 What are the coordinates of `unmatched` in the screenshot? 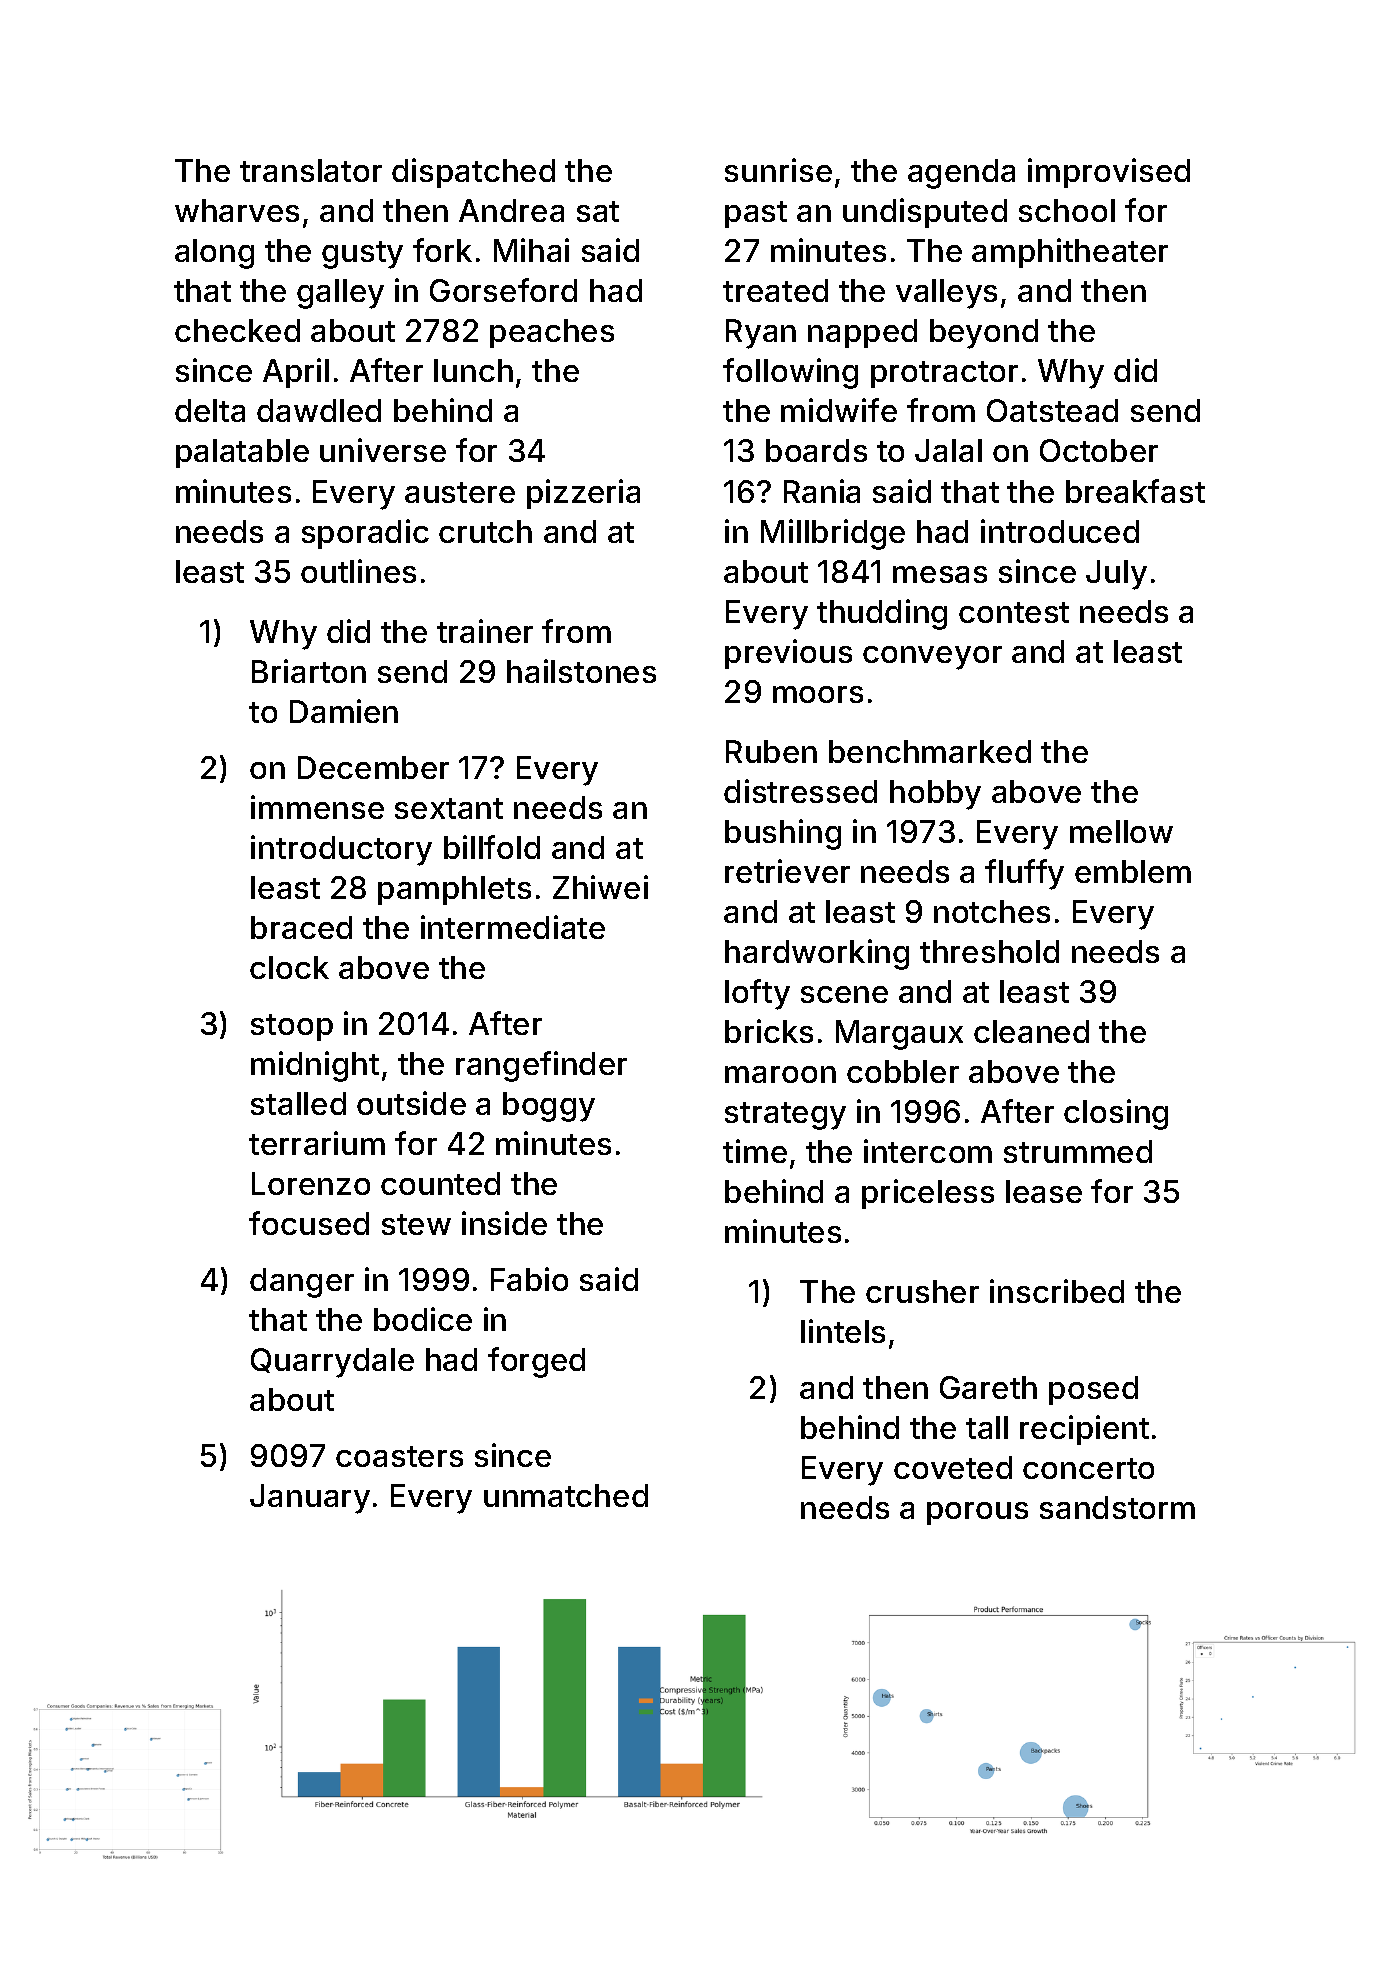 It's located at (566, 1495).
